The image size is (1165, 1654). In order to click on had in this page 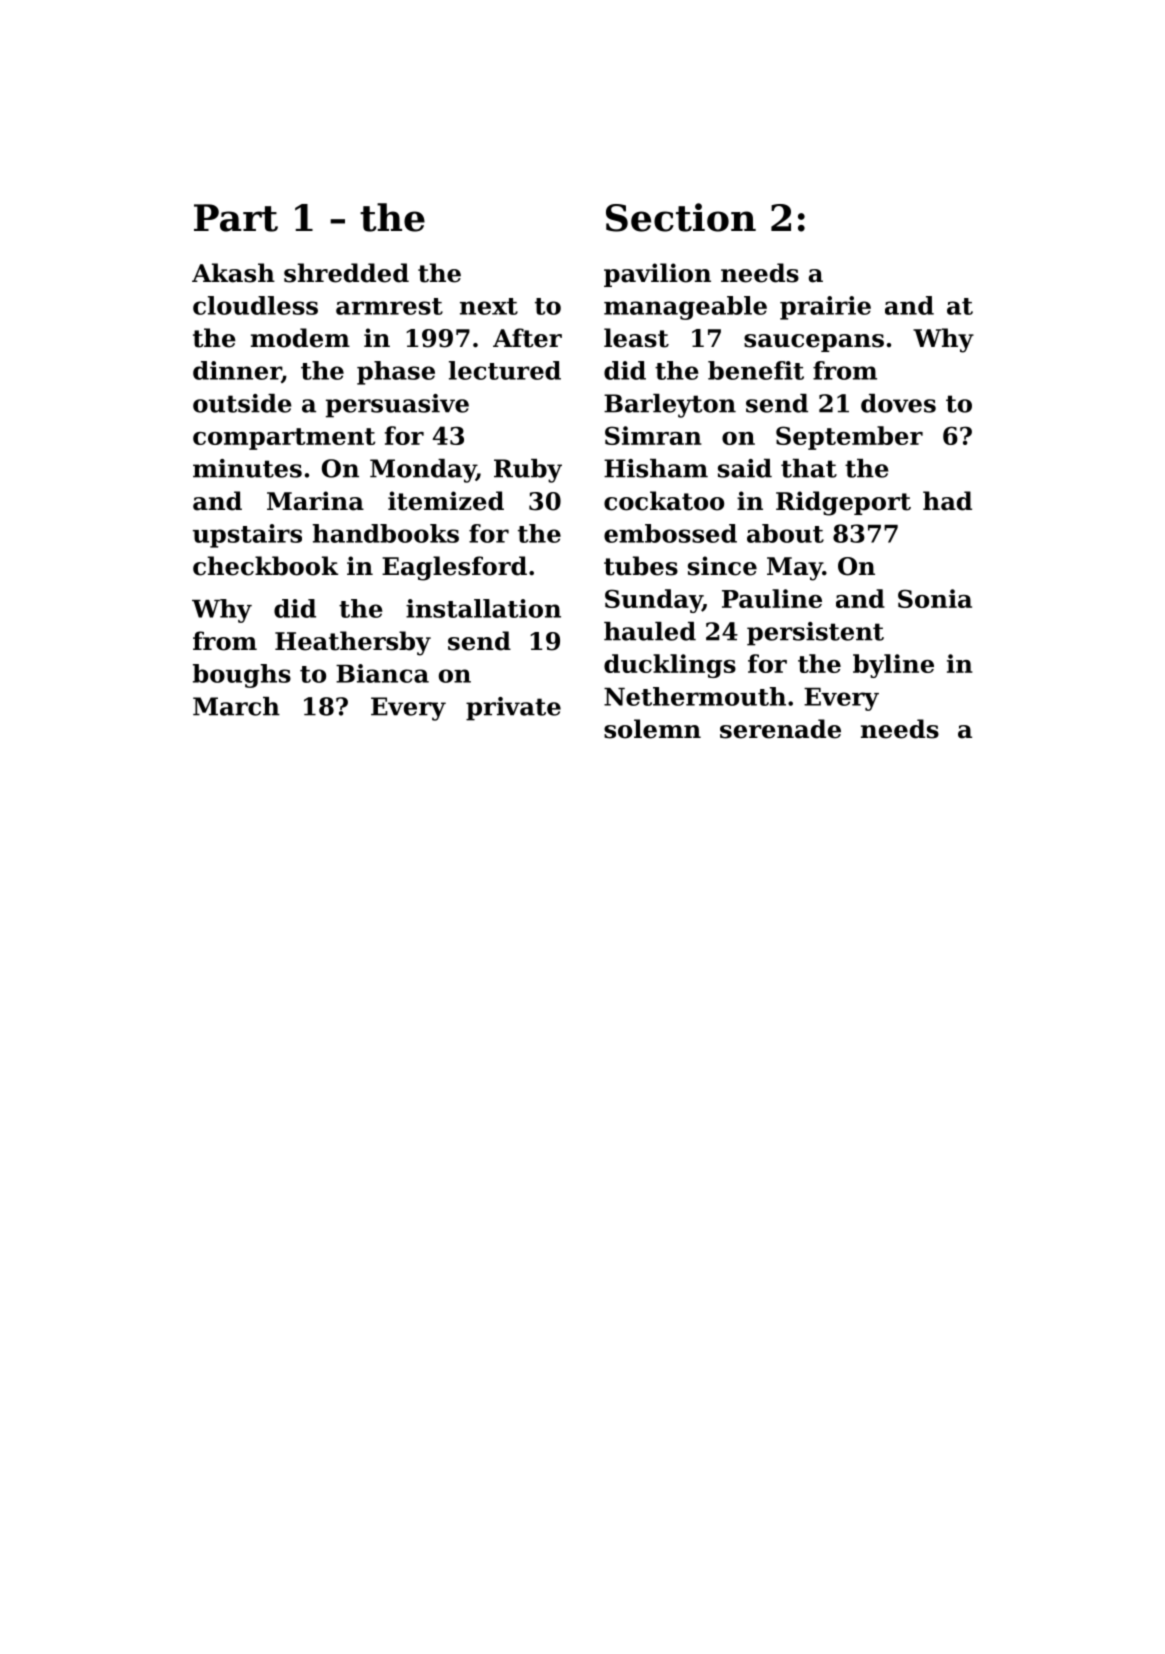, I will do `click(947, 501)`.
